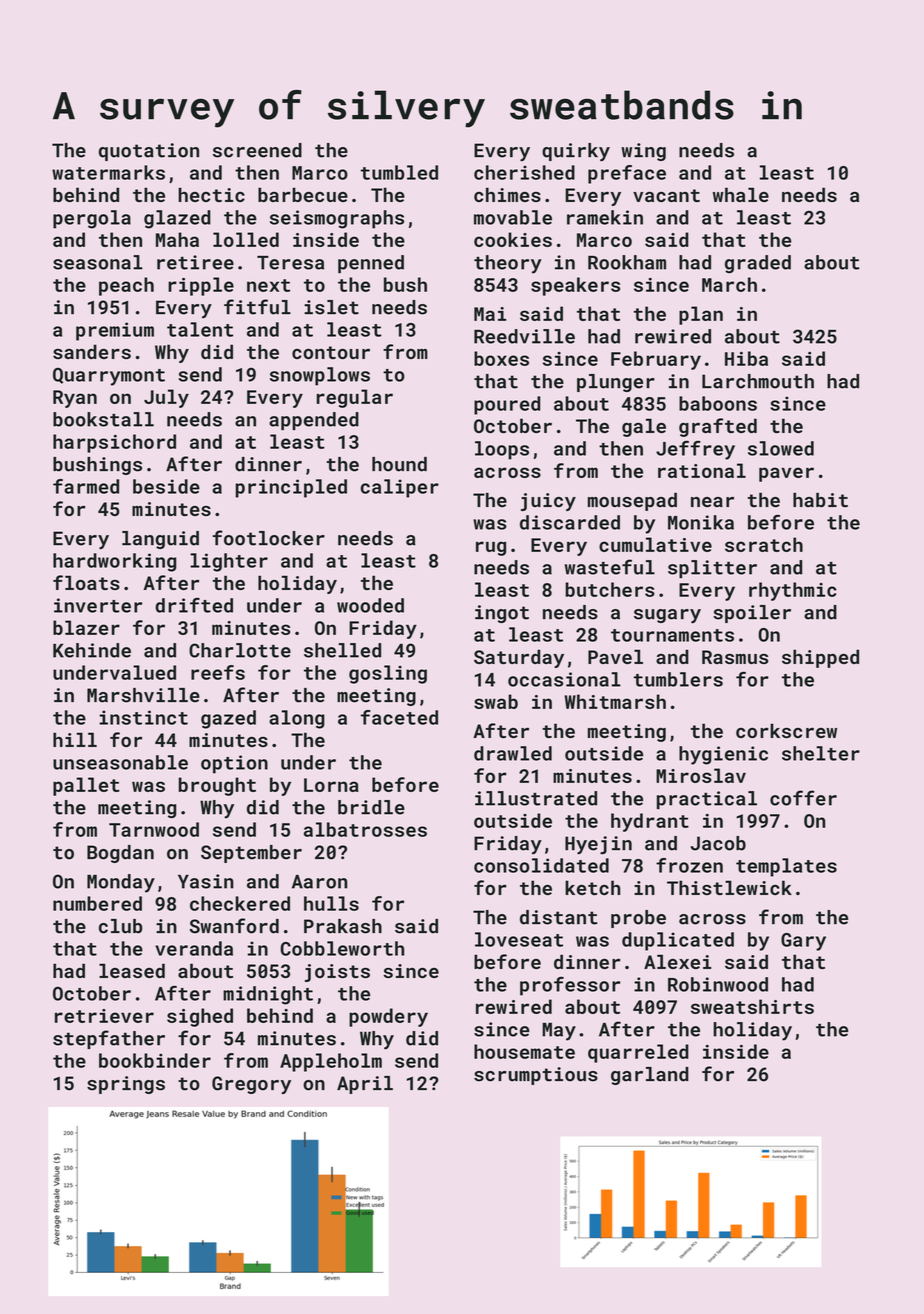 The width and height of the document is (924, 1314). Describe the element at coordinates (741, 194) in the document. I see `whale` at that location.
